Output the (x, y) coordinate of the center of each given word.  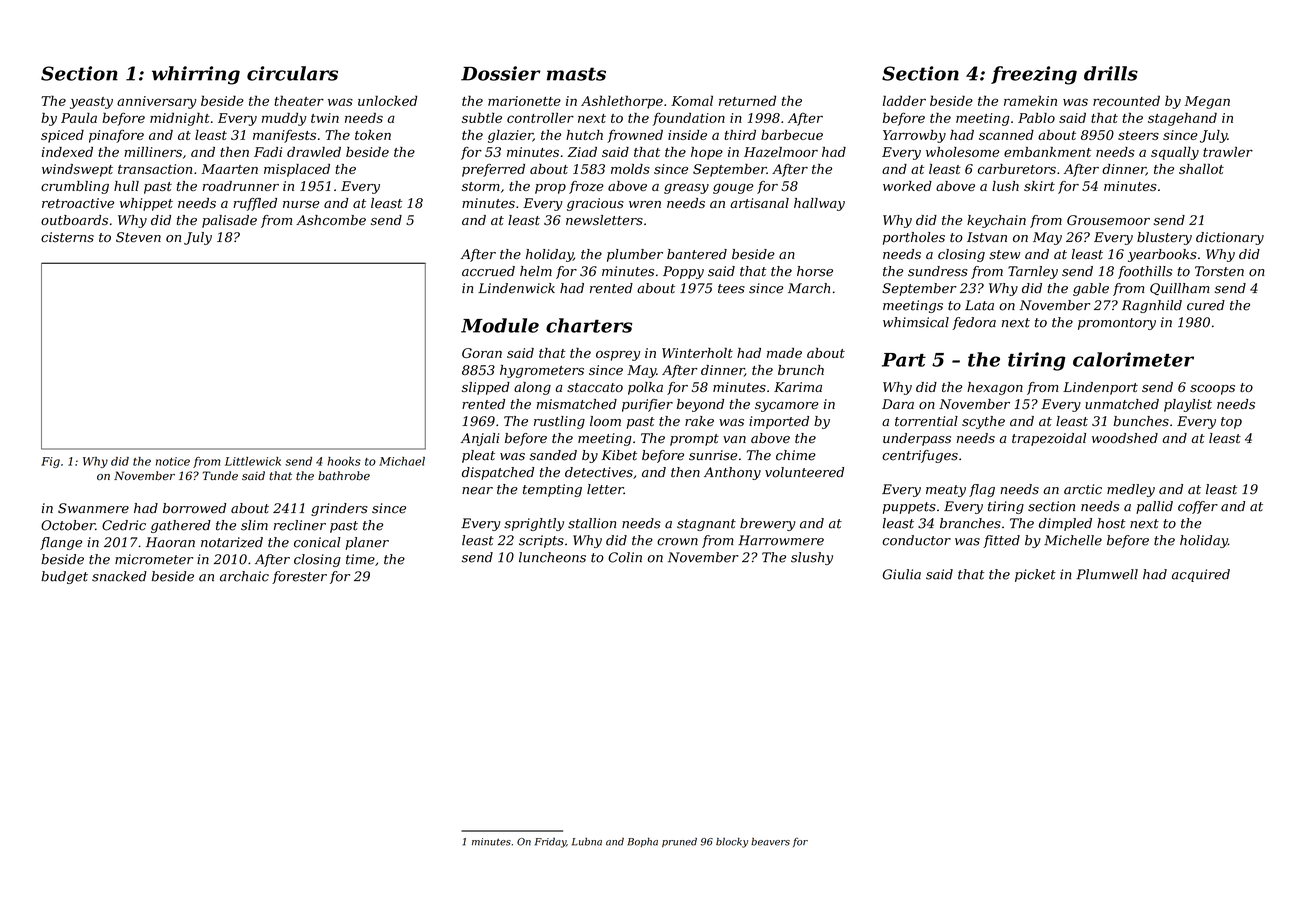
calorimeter (1133, 359)
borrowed (194, 508)
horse (815, 271)
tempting (552, 490)
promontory (1117, 324)
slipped (486, 388)
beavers (770, 842)
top (1231, 423)
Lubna (587, 842)
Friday (550, 843)
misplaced (297, 170)
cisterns (67, 237)
